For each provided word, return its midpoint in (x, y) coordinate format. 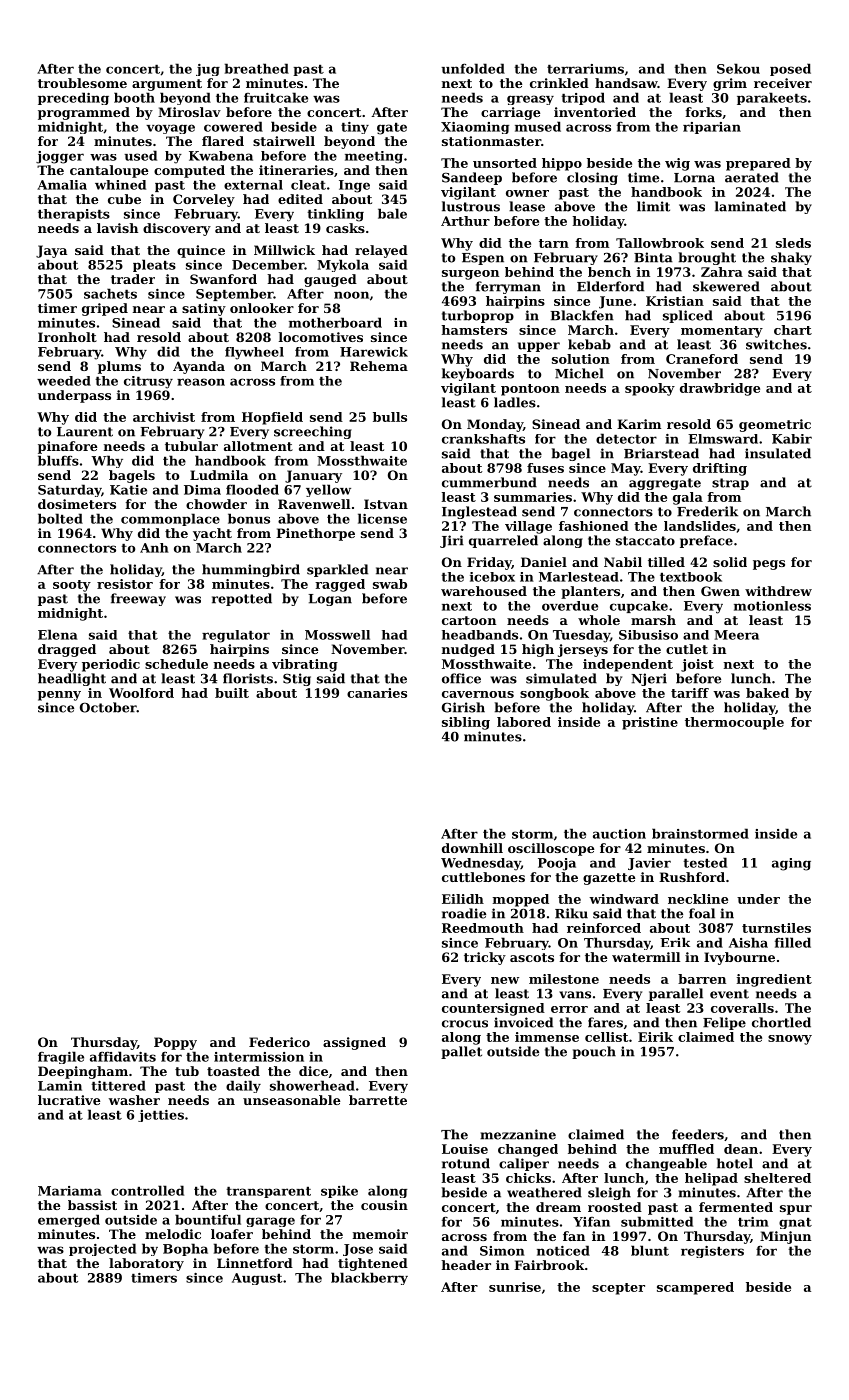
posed (790, 69)
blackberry (369, 1278)
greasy (530, 100)
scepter (618, 1289)
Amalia (62, 185)
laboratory (146, 1264)
